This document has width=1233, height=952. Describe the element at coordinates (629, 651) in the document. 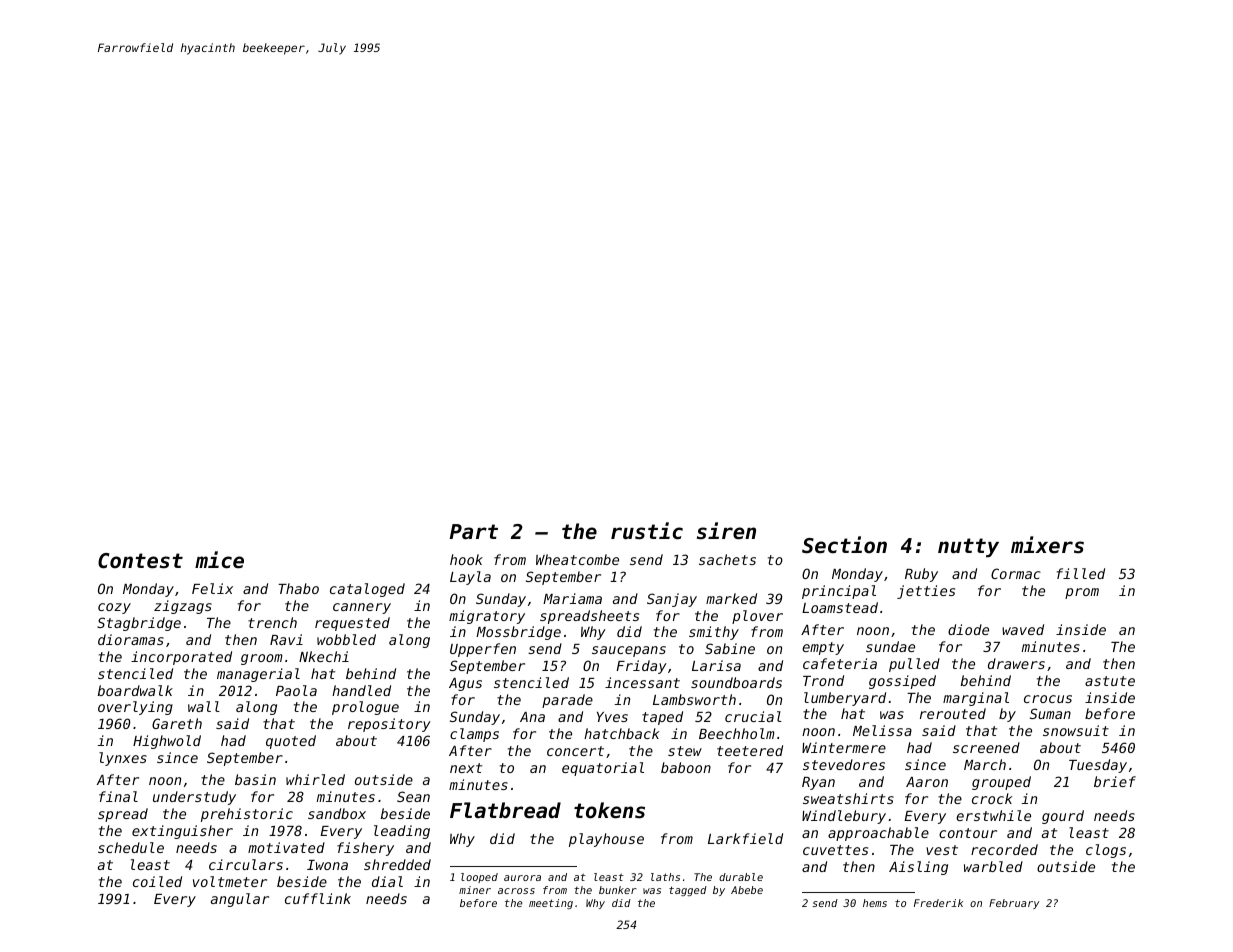

I see `saucepans` at that location.
